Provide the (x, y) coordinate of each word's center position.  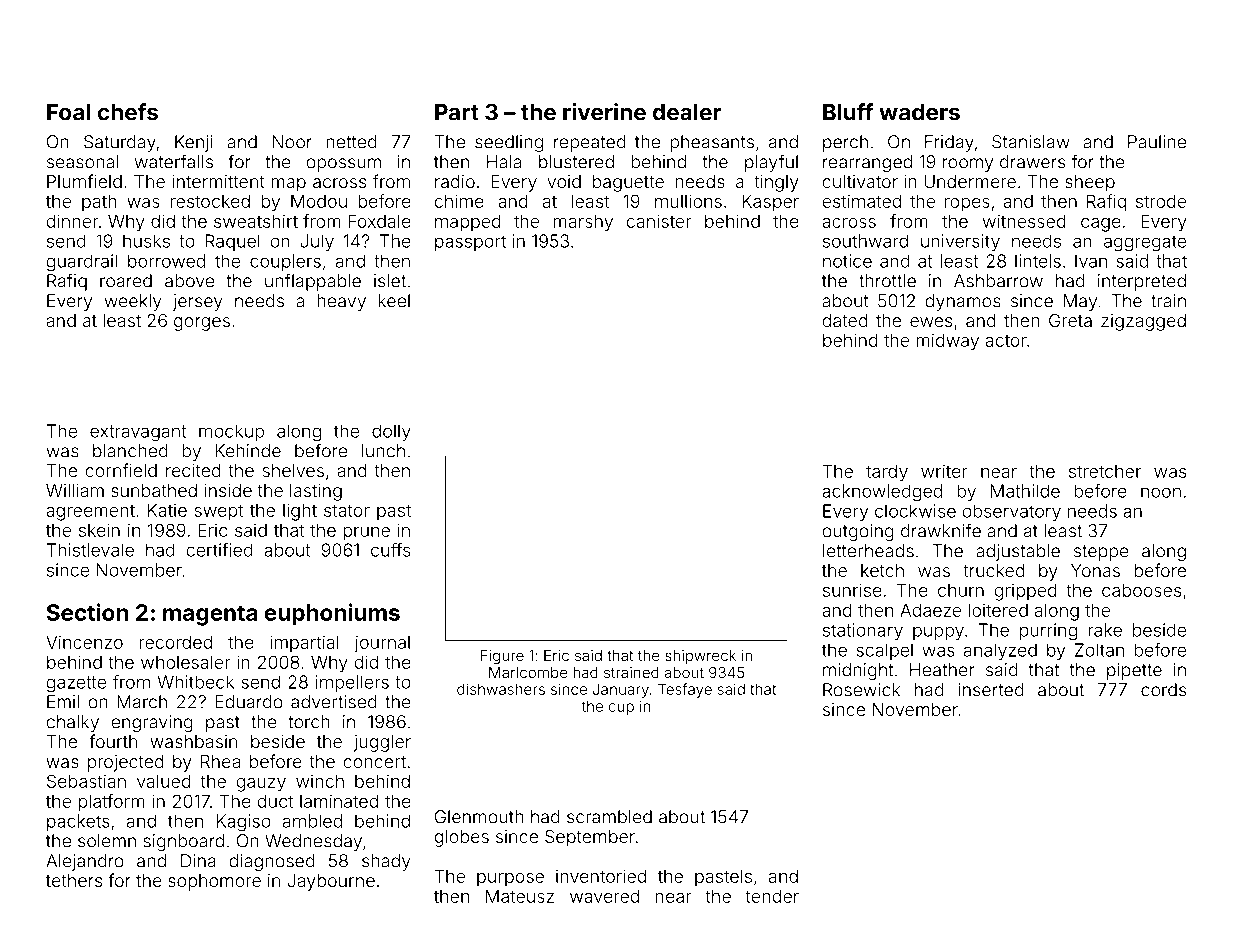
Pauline (1157, 142)
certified (219, 550)
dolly (391, 432)
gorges (202, 324)
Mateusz (520, 896)
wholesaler (186, 662)
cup (621, 709)
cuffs (390, 550)
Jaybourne (331, 882)
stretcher (1105, 471)
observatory (1011, 512)
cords (1163, 690)
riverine (604, 112)
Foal (68, 112)
